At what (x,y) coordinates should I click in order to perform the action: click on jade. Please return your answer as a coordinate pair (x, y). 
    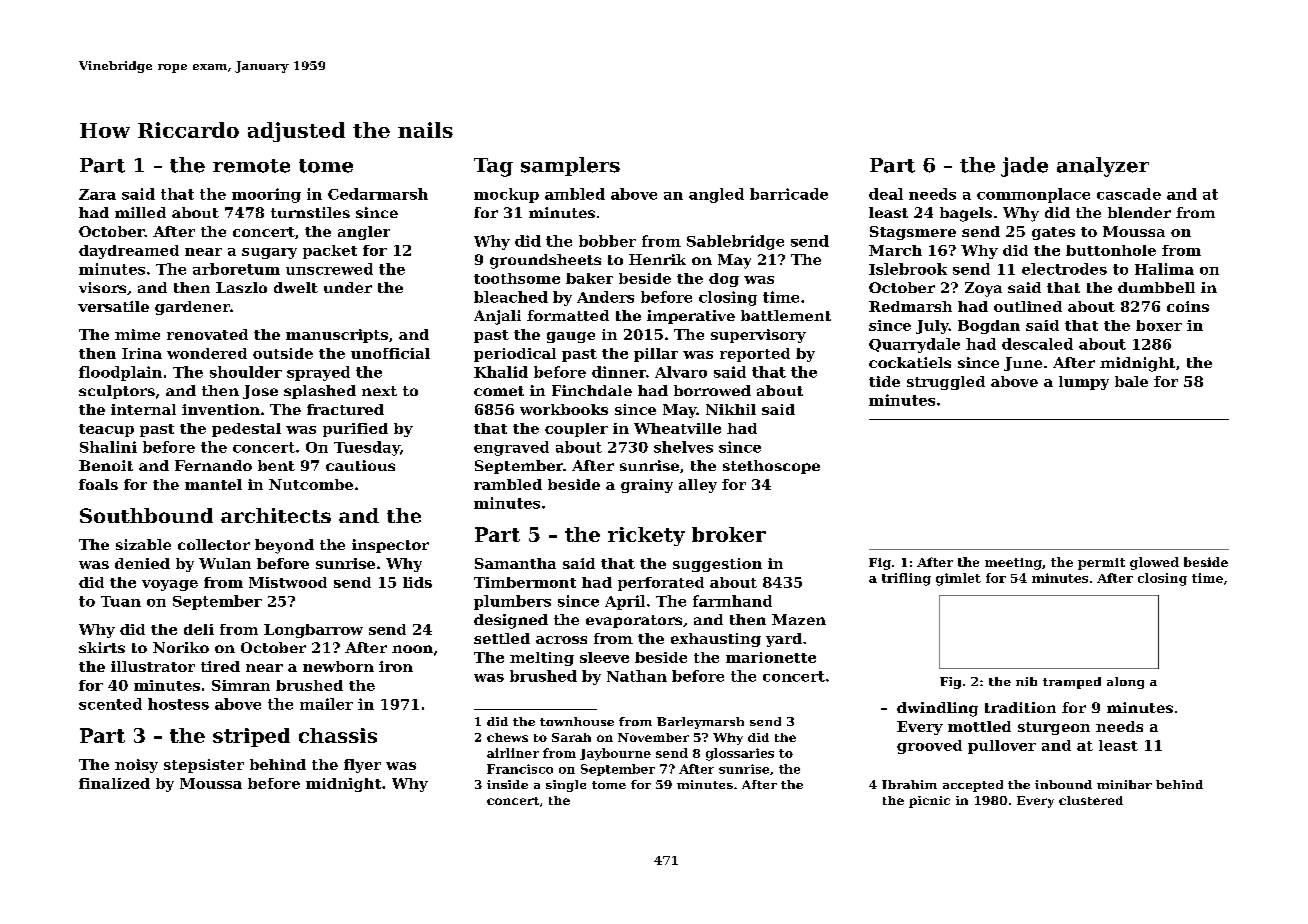
    Looking at the image, I should click on (1024, 167).
